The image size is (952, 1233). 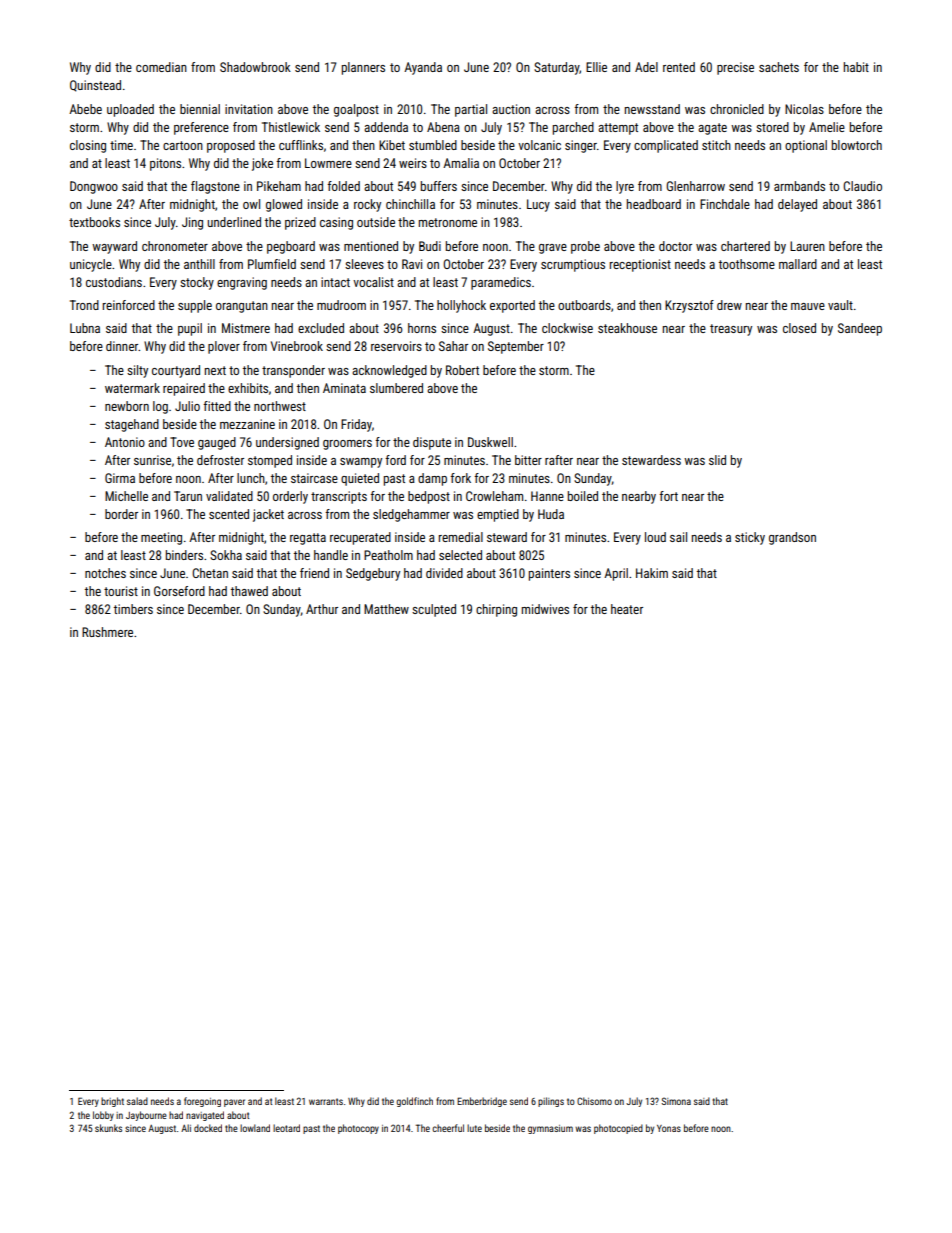 I want to click on Simona, so click(x=676, y=1101).
